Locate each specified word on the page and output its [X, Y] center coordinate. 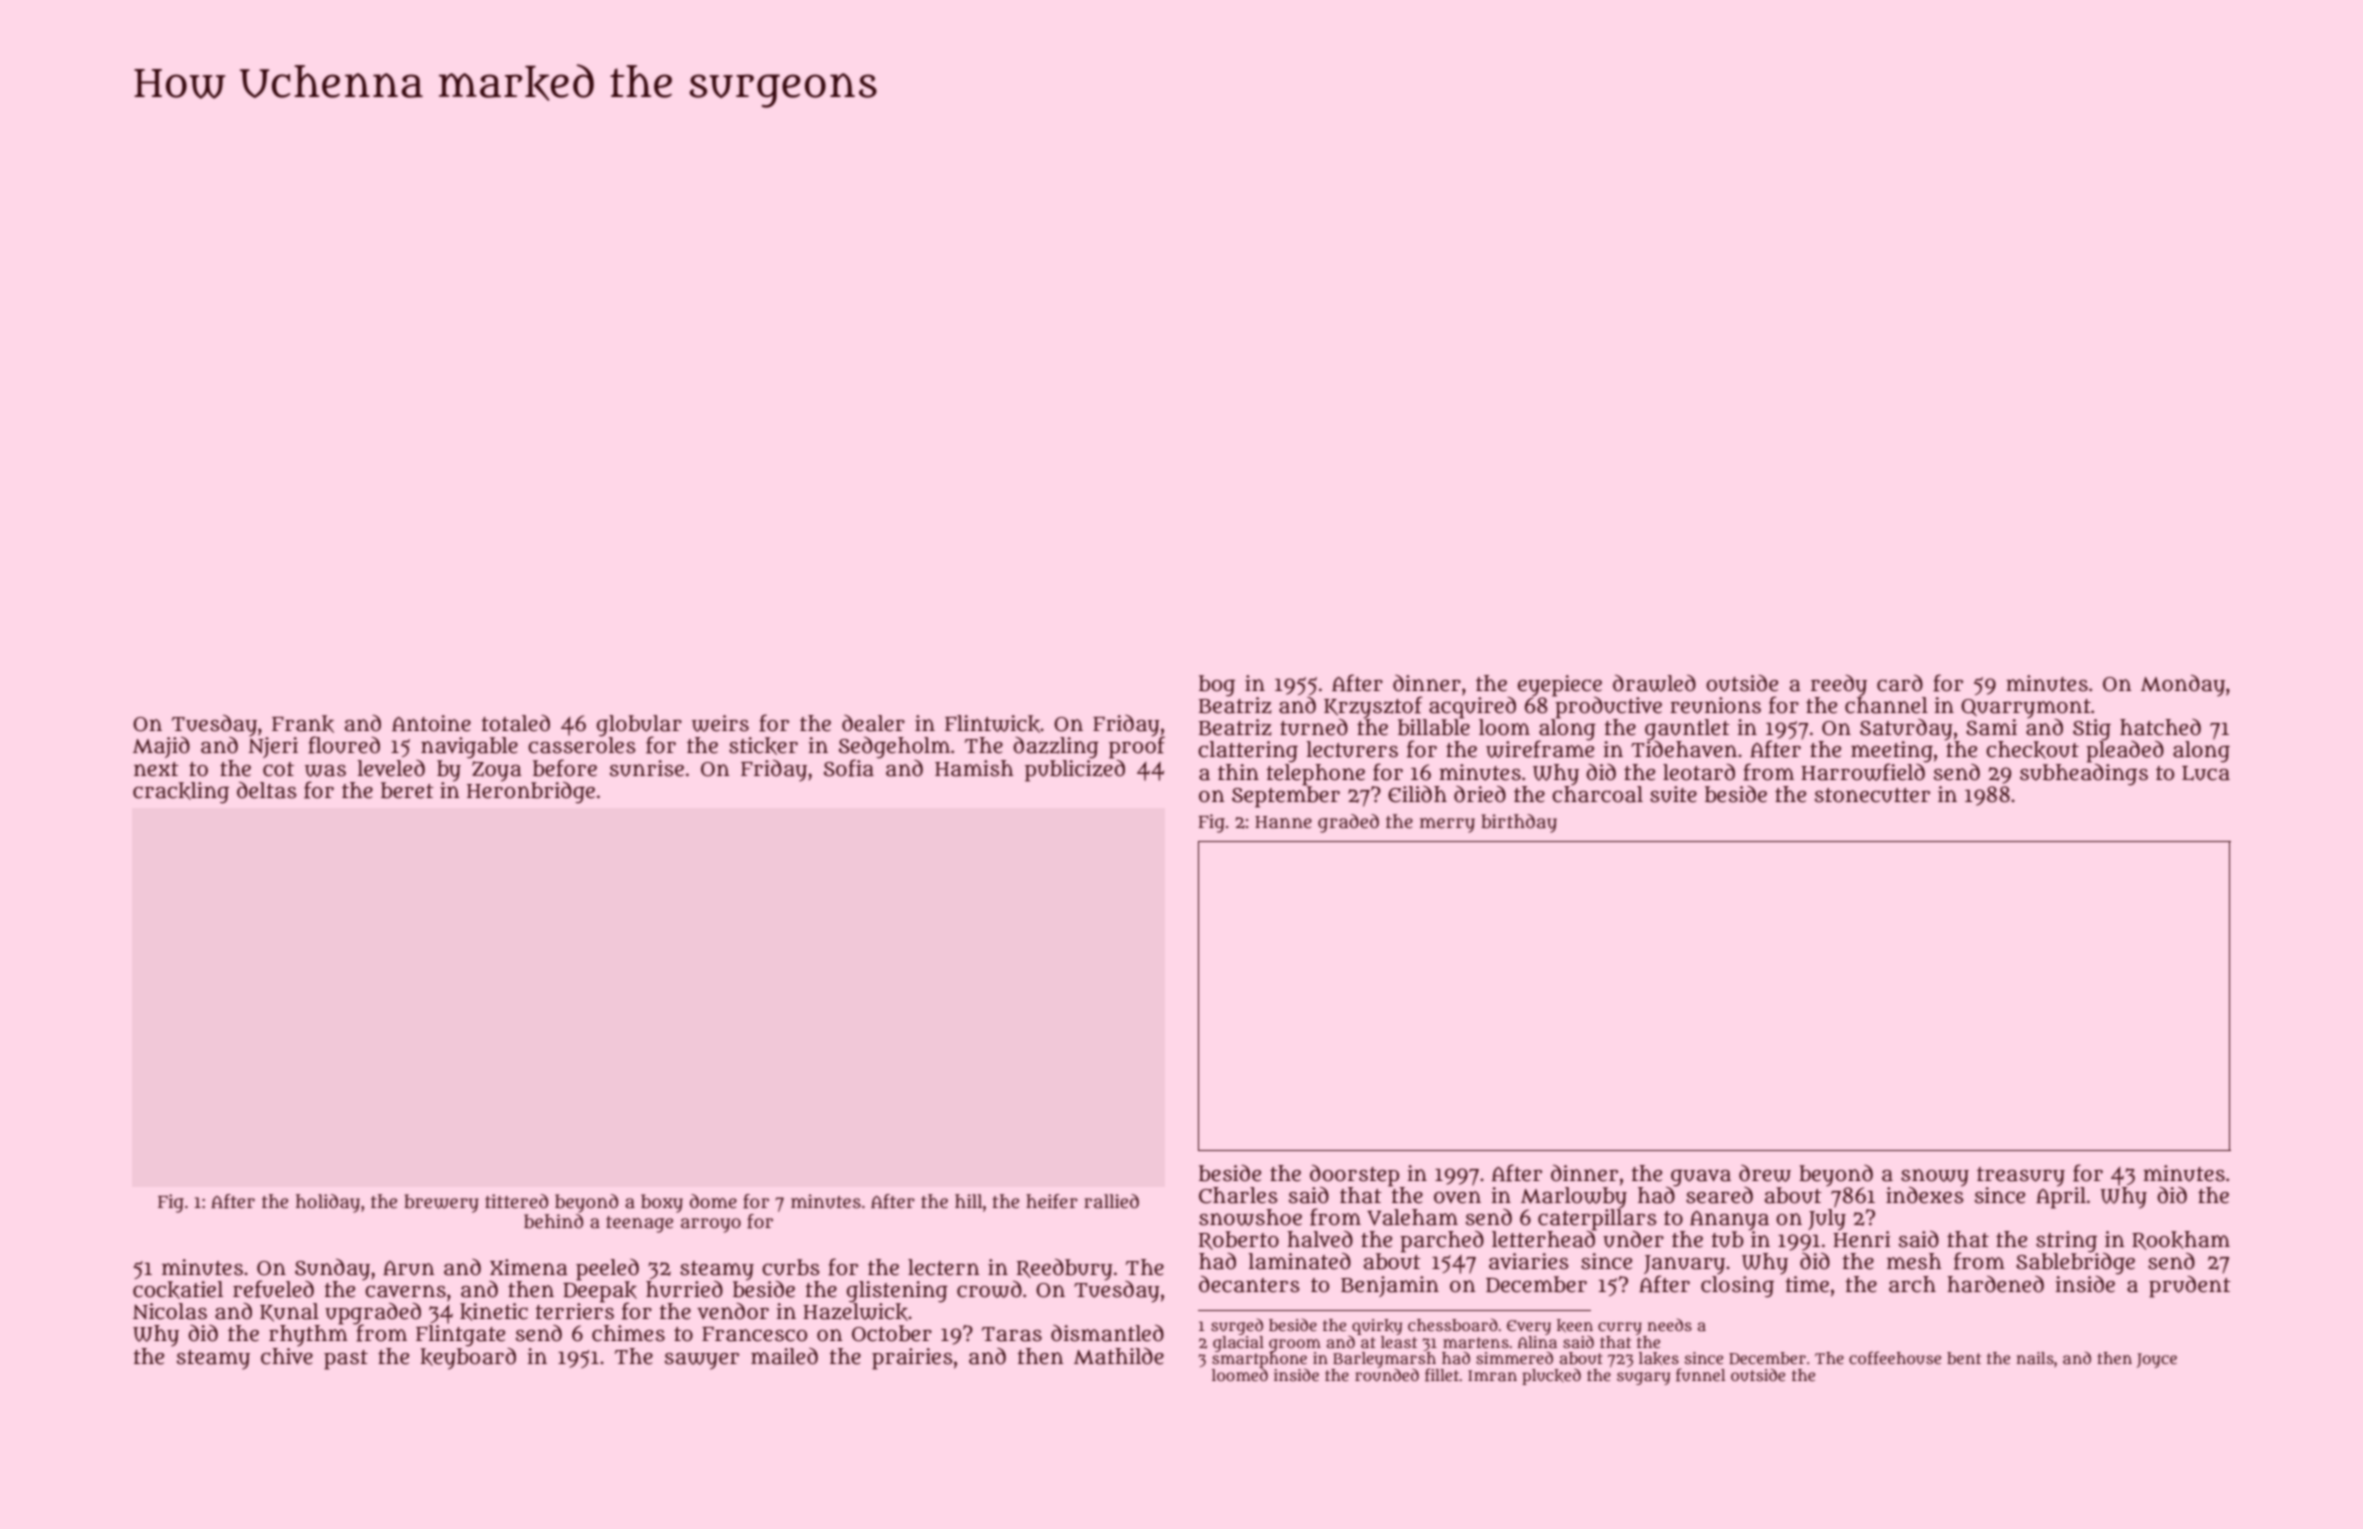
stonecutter [1872, 795]
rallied [1111, 1201]
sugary [1643, 1378]
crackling [181, 793]
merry [1447, 825]
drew [1765, 1173]
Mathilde [1119, 1356]
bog [1217, 686]
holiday [328, 1203]
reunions [1715, 705]
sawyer [702, 1361]
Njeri [273, 747]
